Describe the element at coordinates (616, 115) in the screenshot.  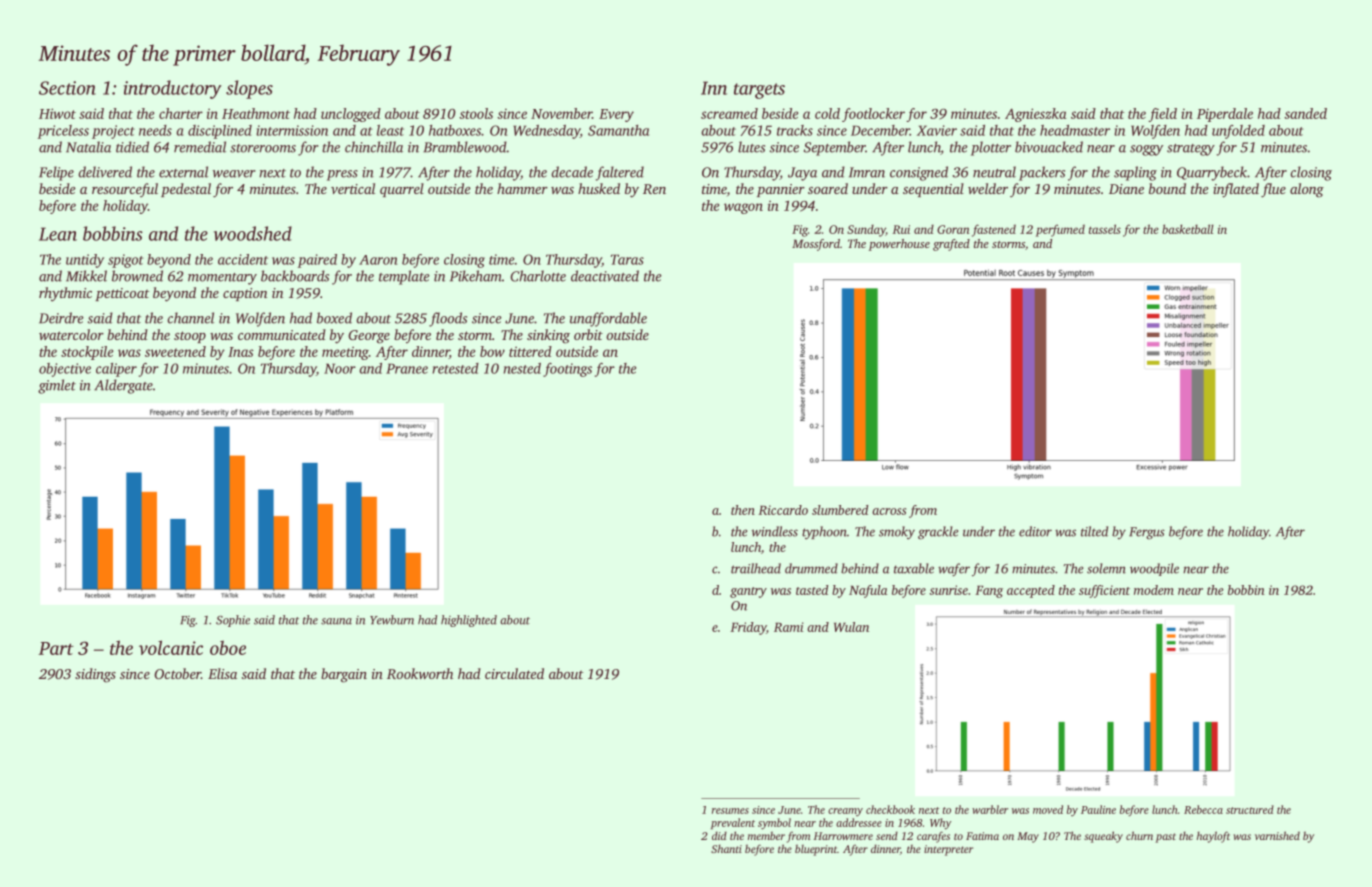
I see `Every` at that location.
